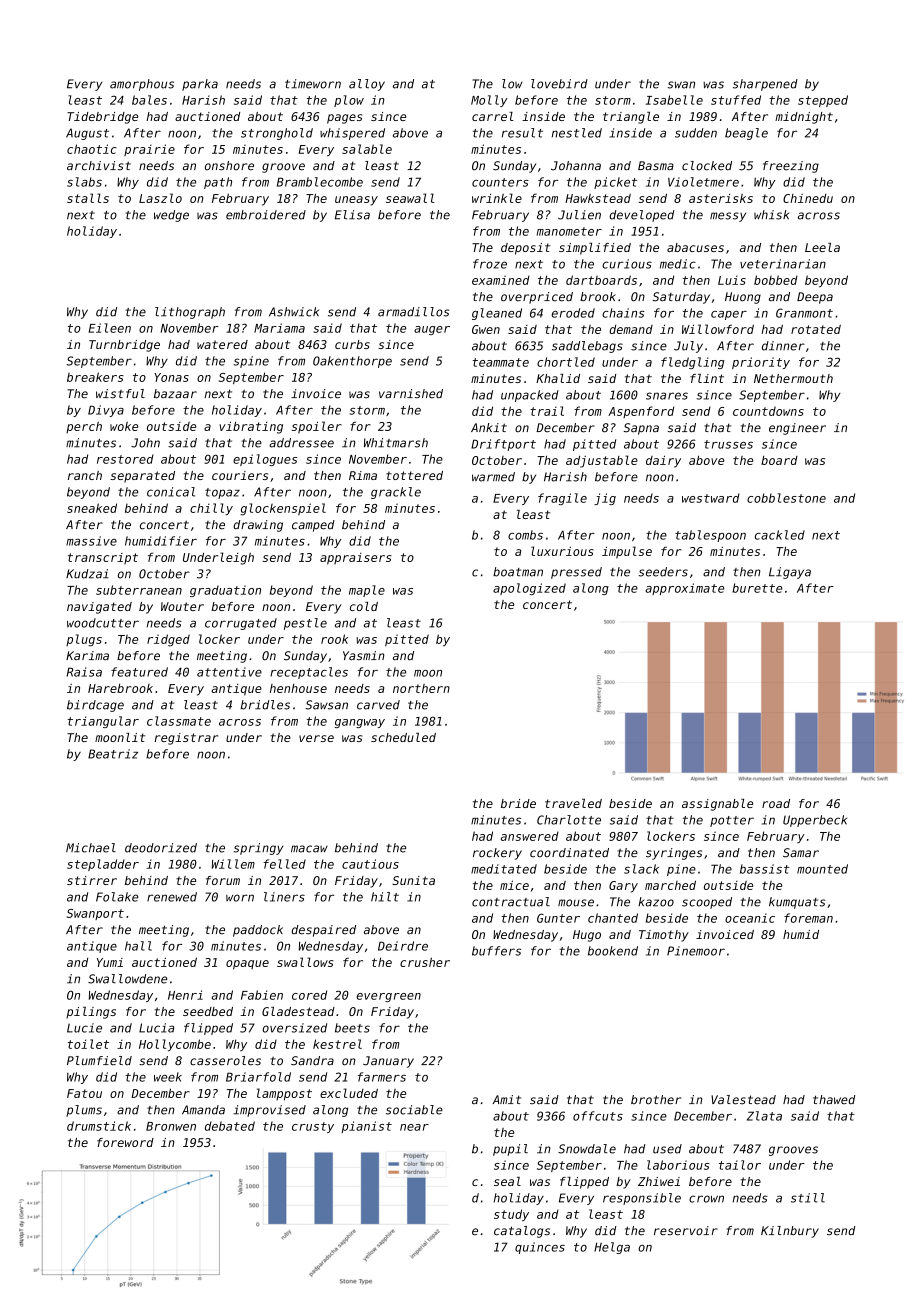 This page has width=924, height=1308. Describe the element at coordinates (411, 394) in the page. I see `varnished` at that location.
